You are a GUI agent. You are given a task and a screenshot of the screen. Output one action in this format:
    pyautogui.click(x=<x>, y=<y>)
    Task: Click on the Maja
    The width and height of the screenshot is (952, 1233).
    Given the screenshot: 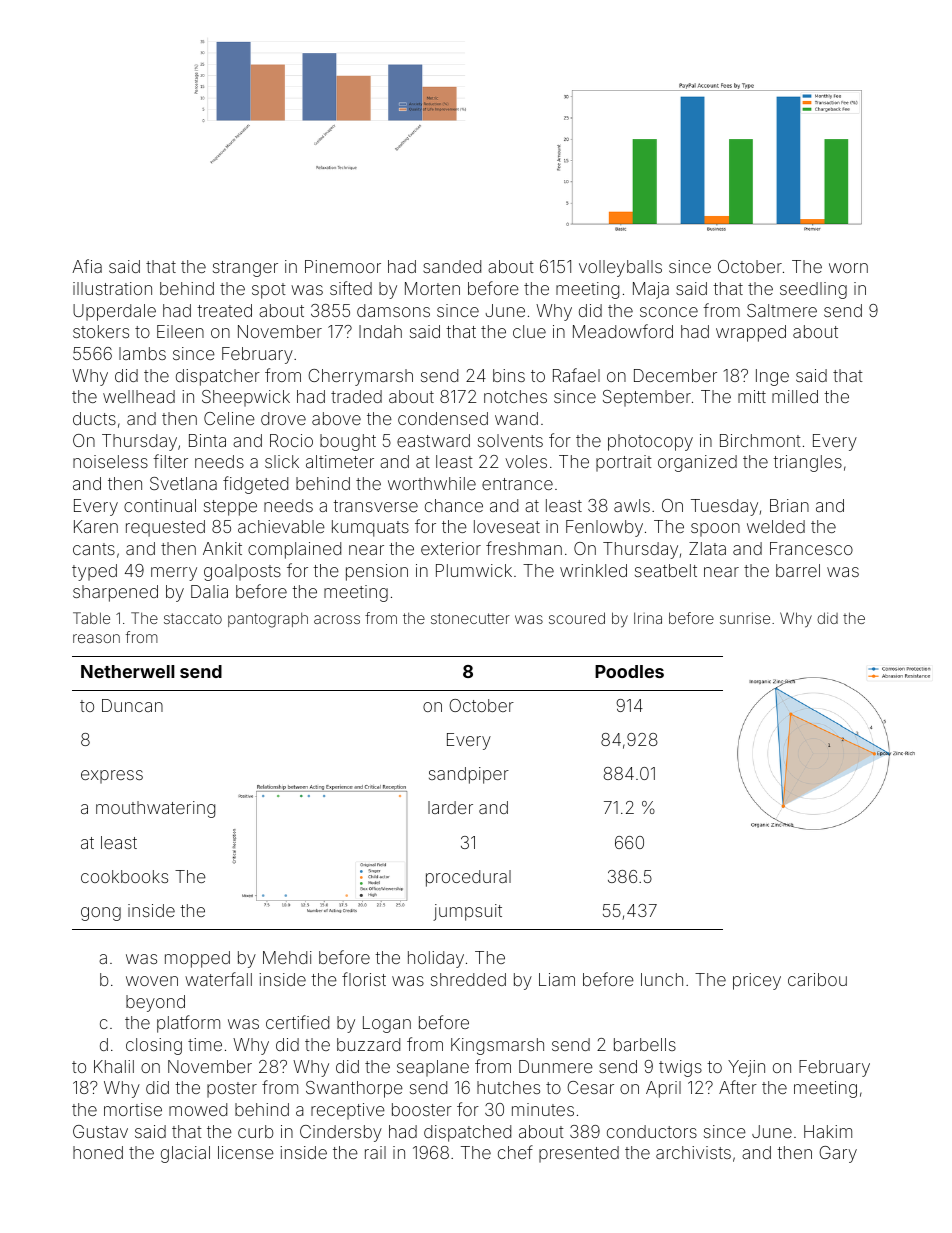 What is the action you would take?
    pyautogui.click(x=651, y=290)
